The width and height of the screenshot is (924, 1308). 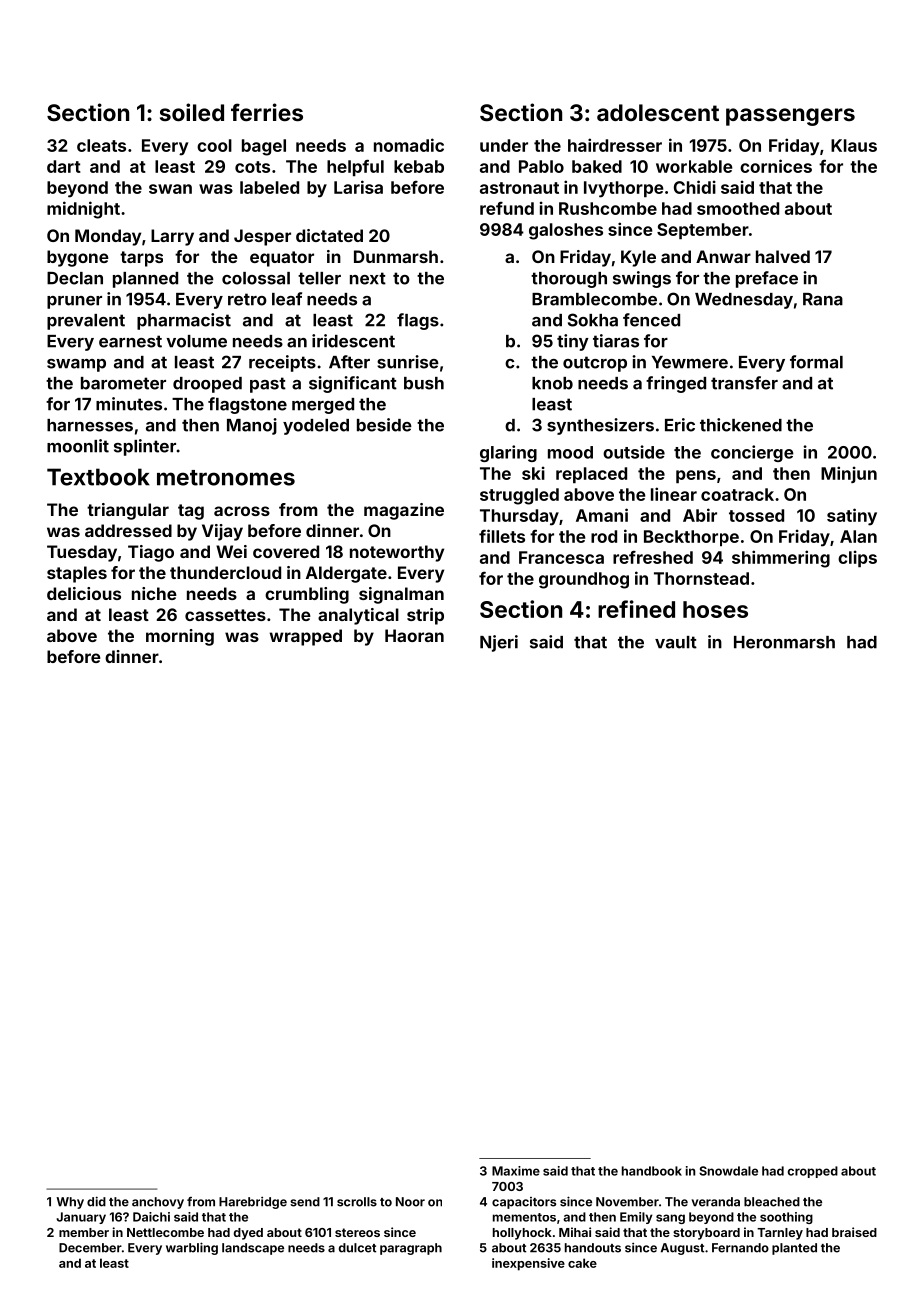 I want to click on Pablo, so click(x=541, y=166).
